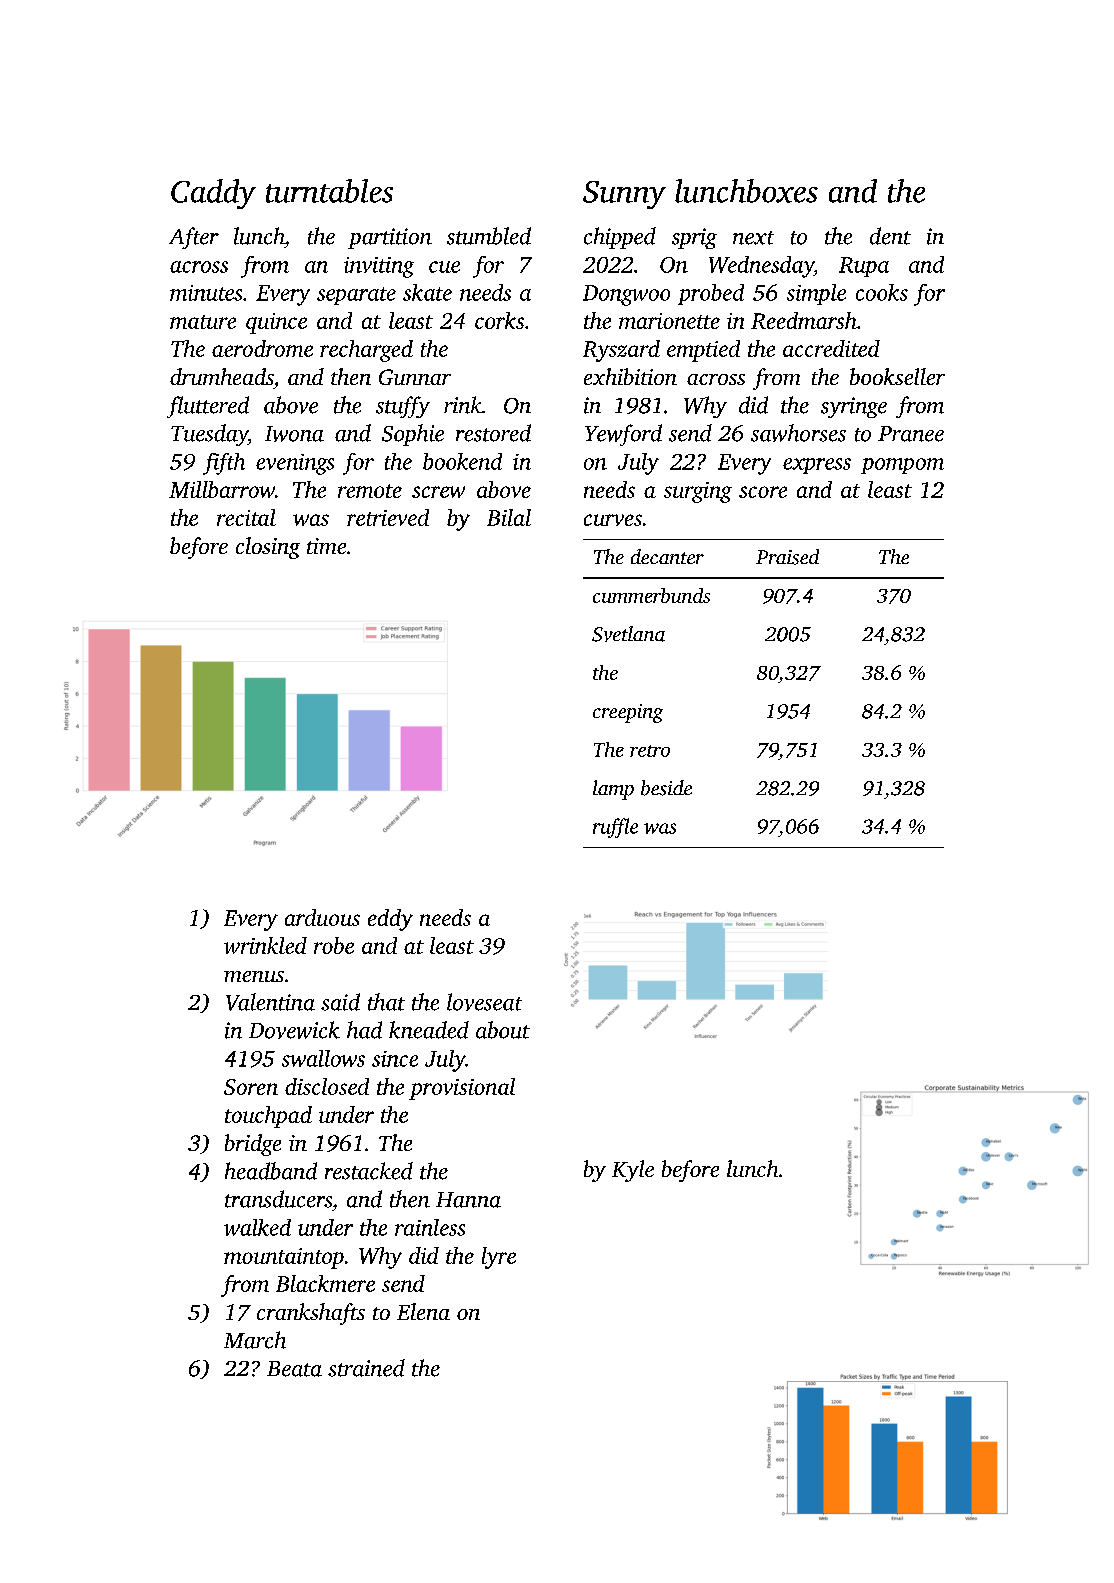  What do you see at coordinates (698, 492) in the document?
I see `surging` at bounding box center [698, 492].
